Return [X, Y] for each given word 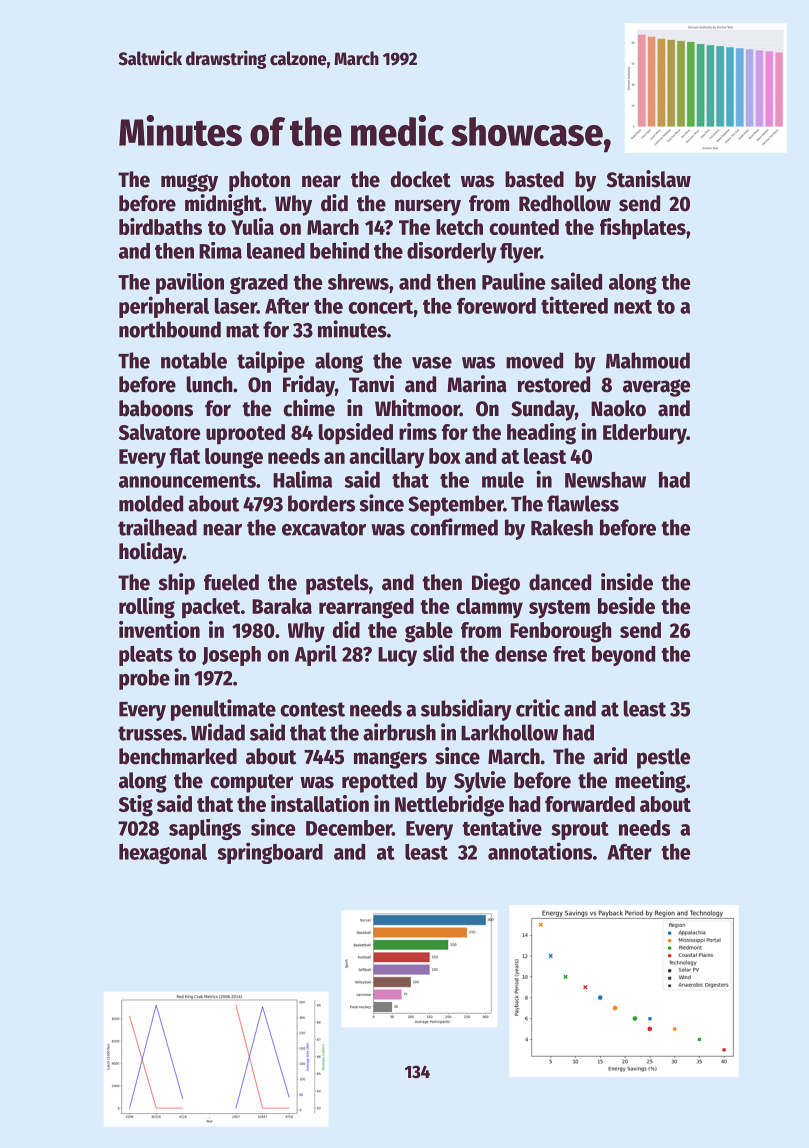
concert [380, 307]
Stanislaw [649, 179]
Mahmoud [648, 360]
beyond [623, 656]
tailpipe [271, 362]
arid [610, 756]
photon [259, 181]
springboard [270, 853]
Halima [302, 479]
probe [144, 679]
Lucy [397, 656]
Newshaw [605, 480]
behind [339, 250]
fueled [231, 582]
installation [320, 803]
